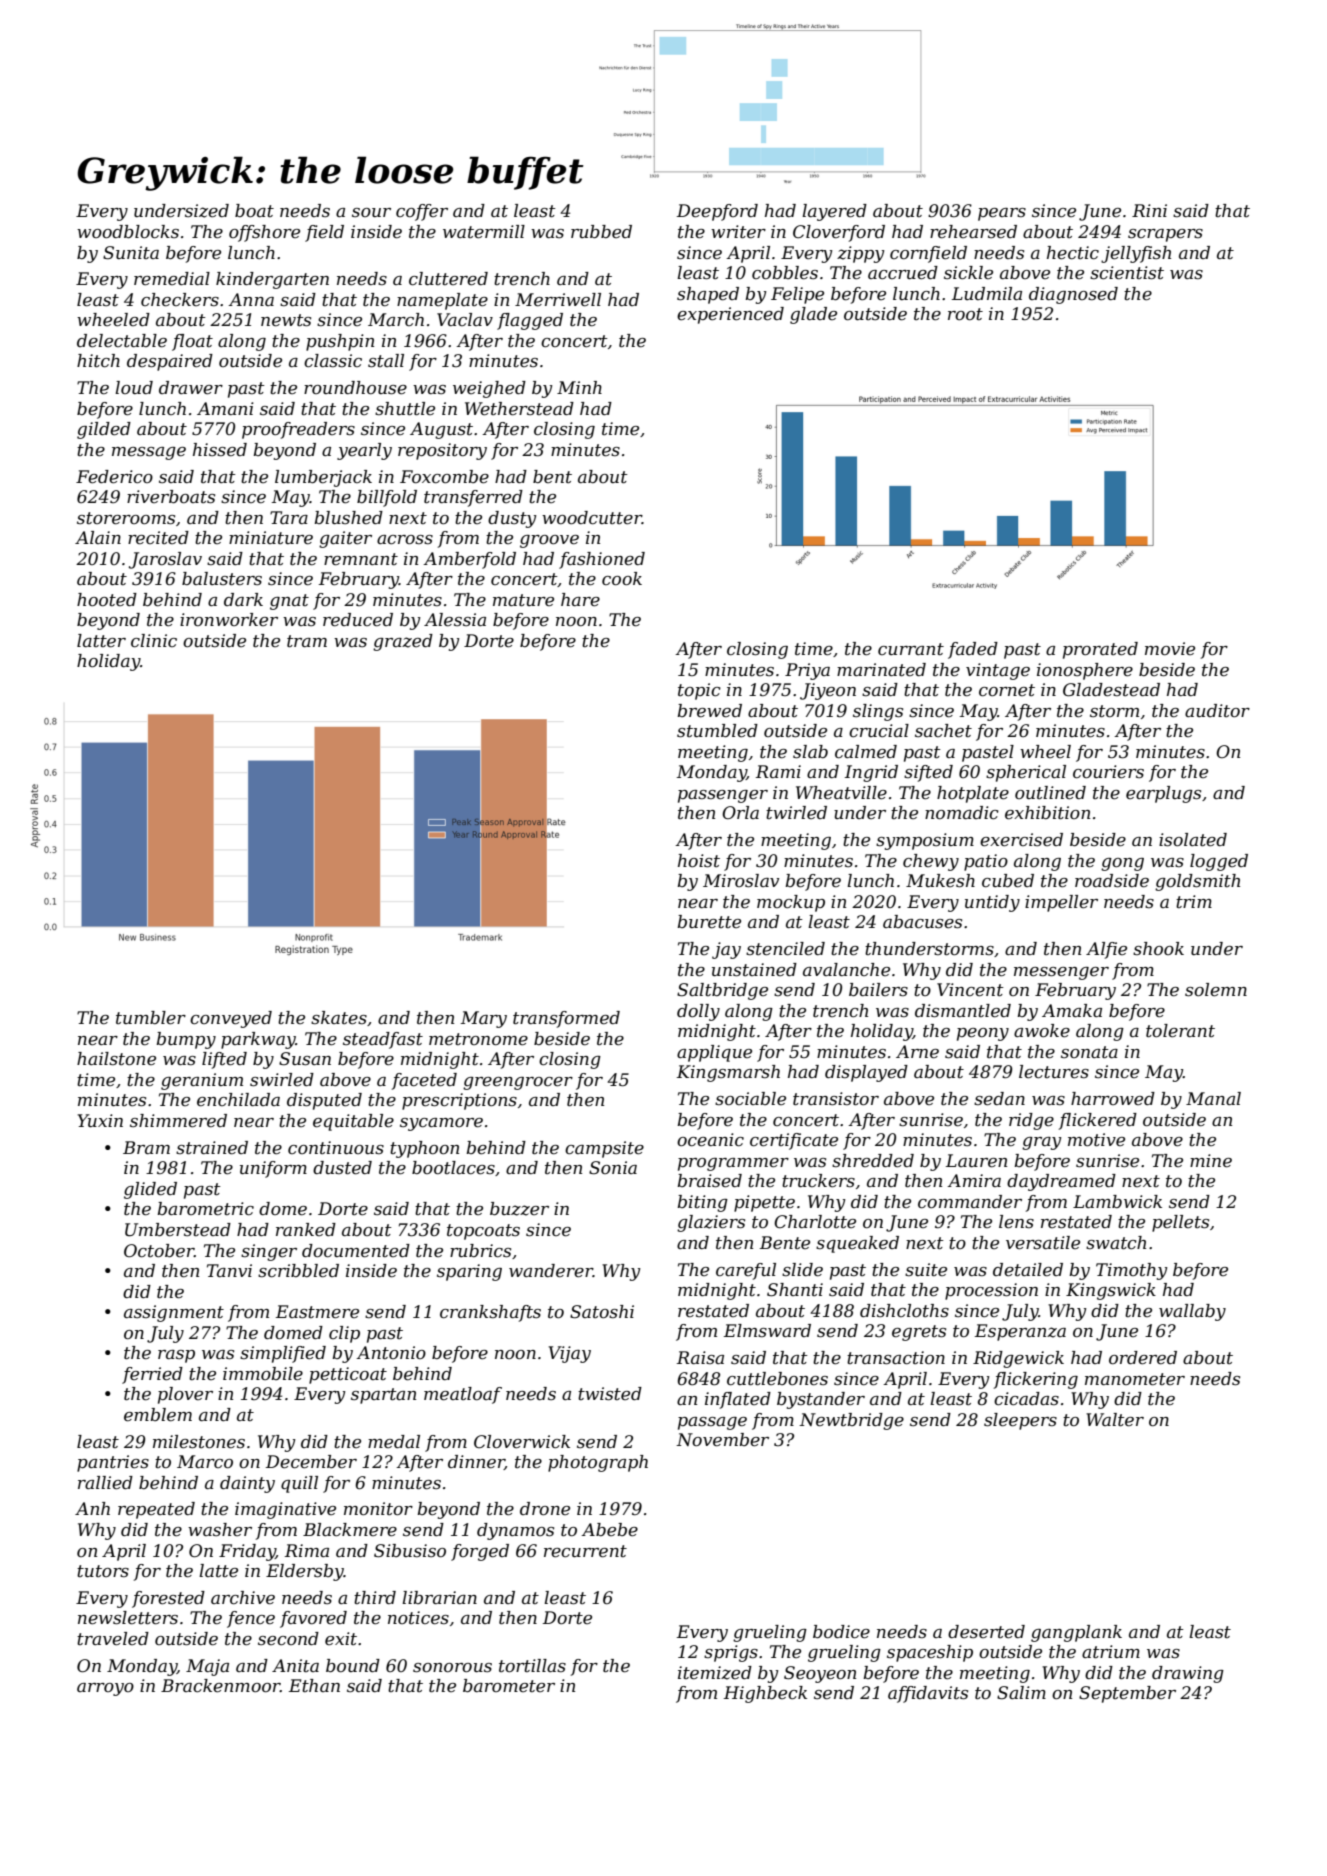 The image size is (1327, 1876). Describe the element at coordinates (156, 1510) in the screenshot. I see `repeated` at that location.
